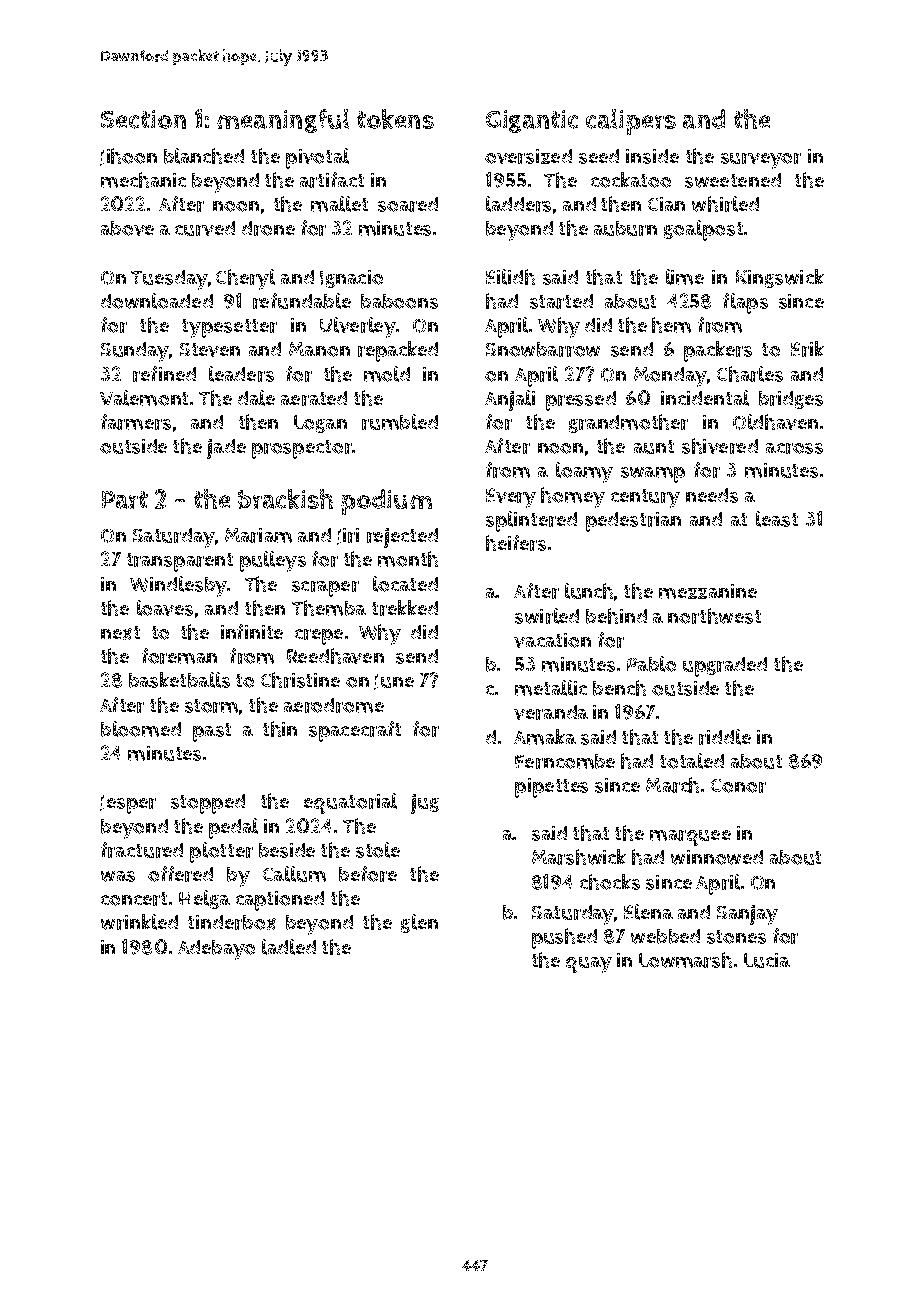 Image resolution: width=924 pixels, height=1314 pixels. I want to click on aerodrome, so click(334, 705).
